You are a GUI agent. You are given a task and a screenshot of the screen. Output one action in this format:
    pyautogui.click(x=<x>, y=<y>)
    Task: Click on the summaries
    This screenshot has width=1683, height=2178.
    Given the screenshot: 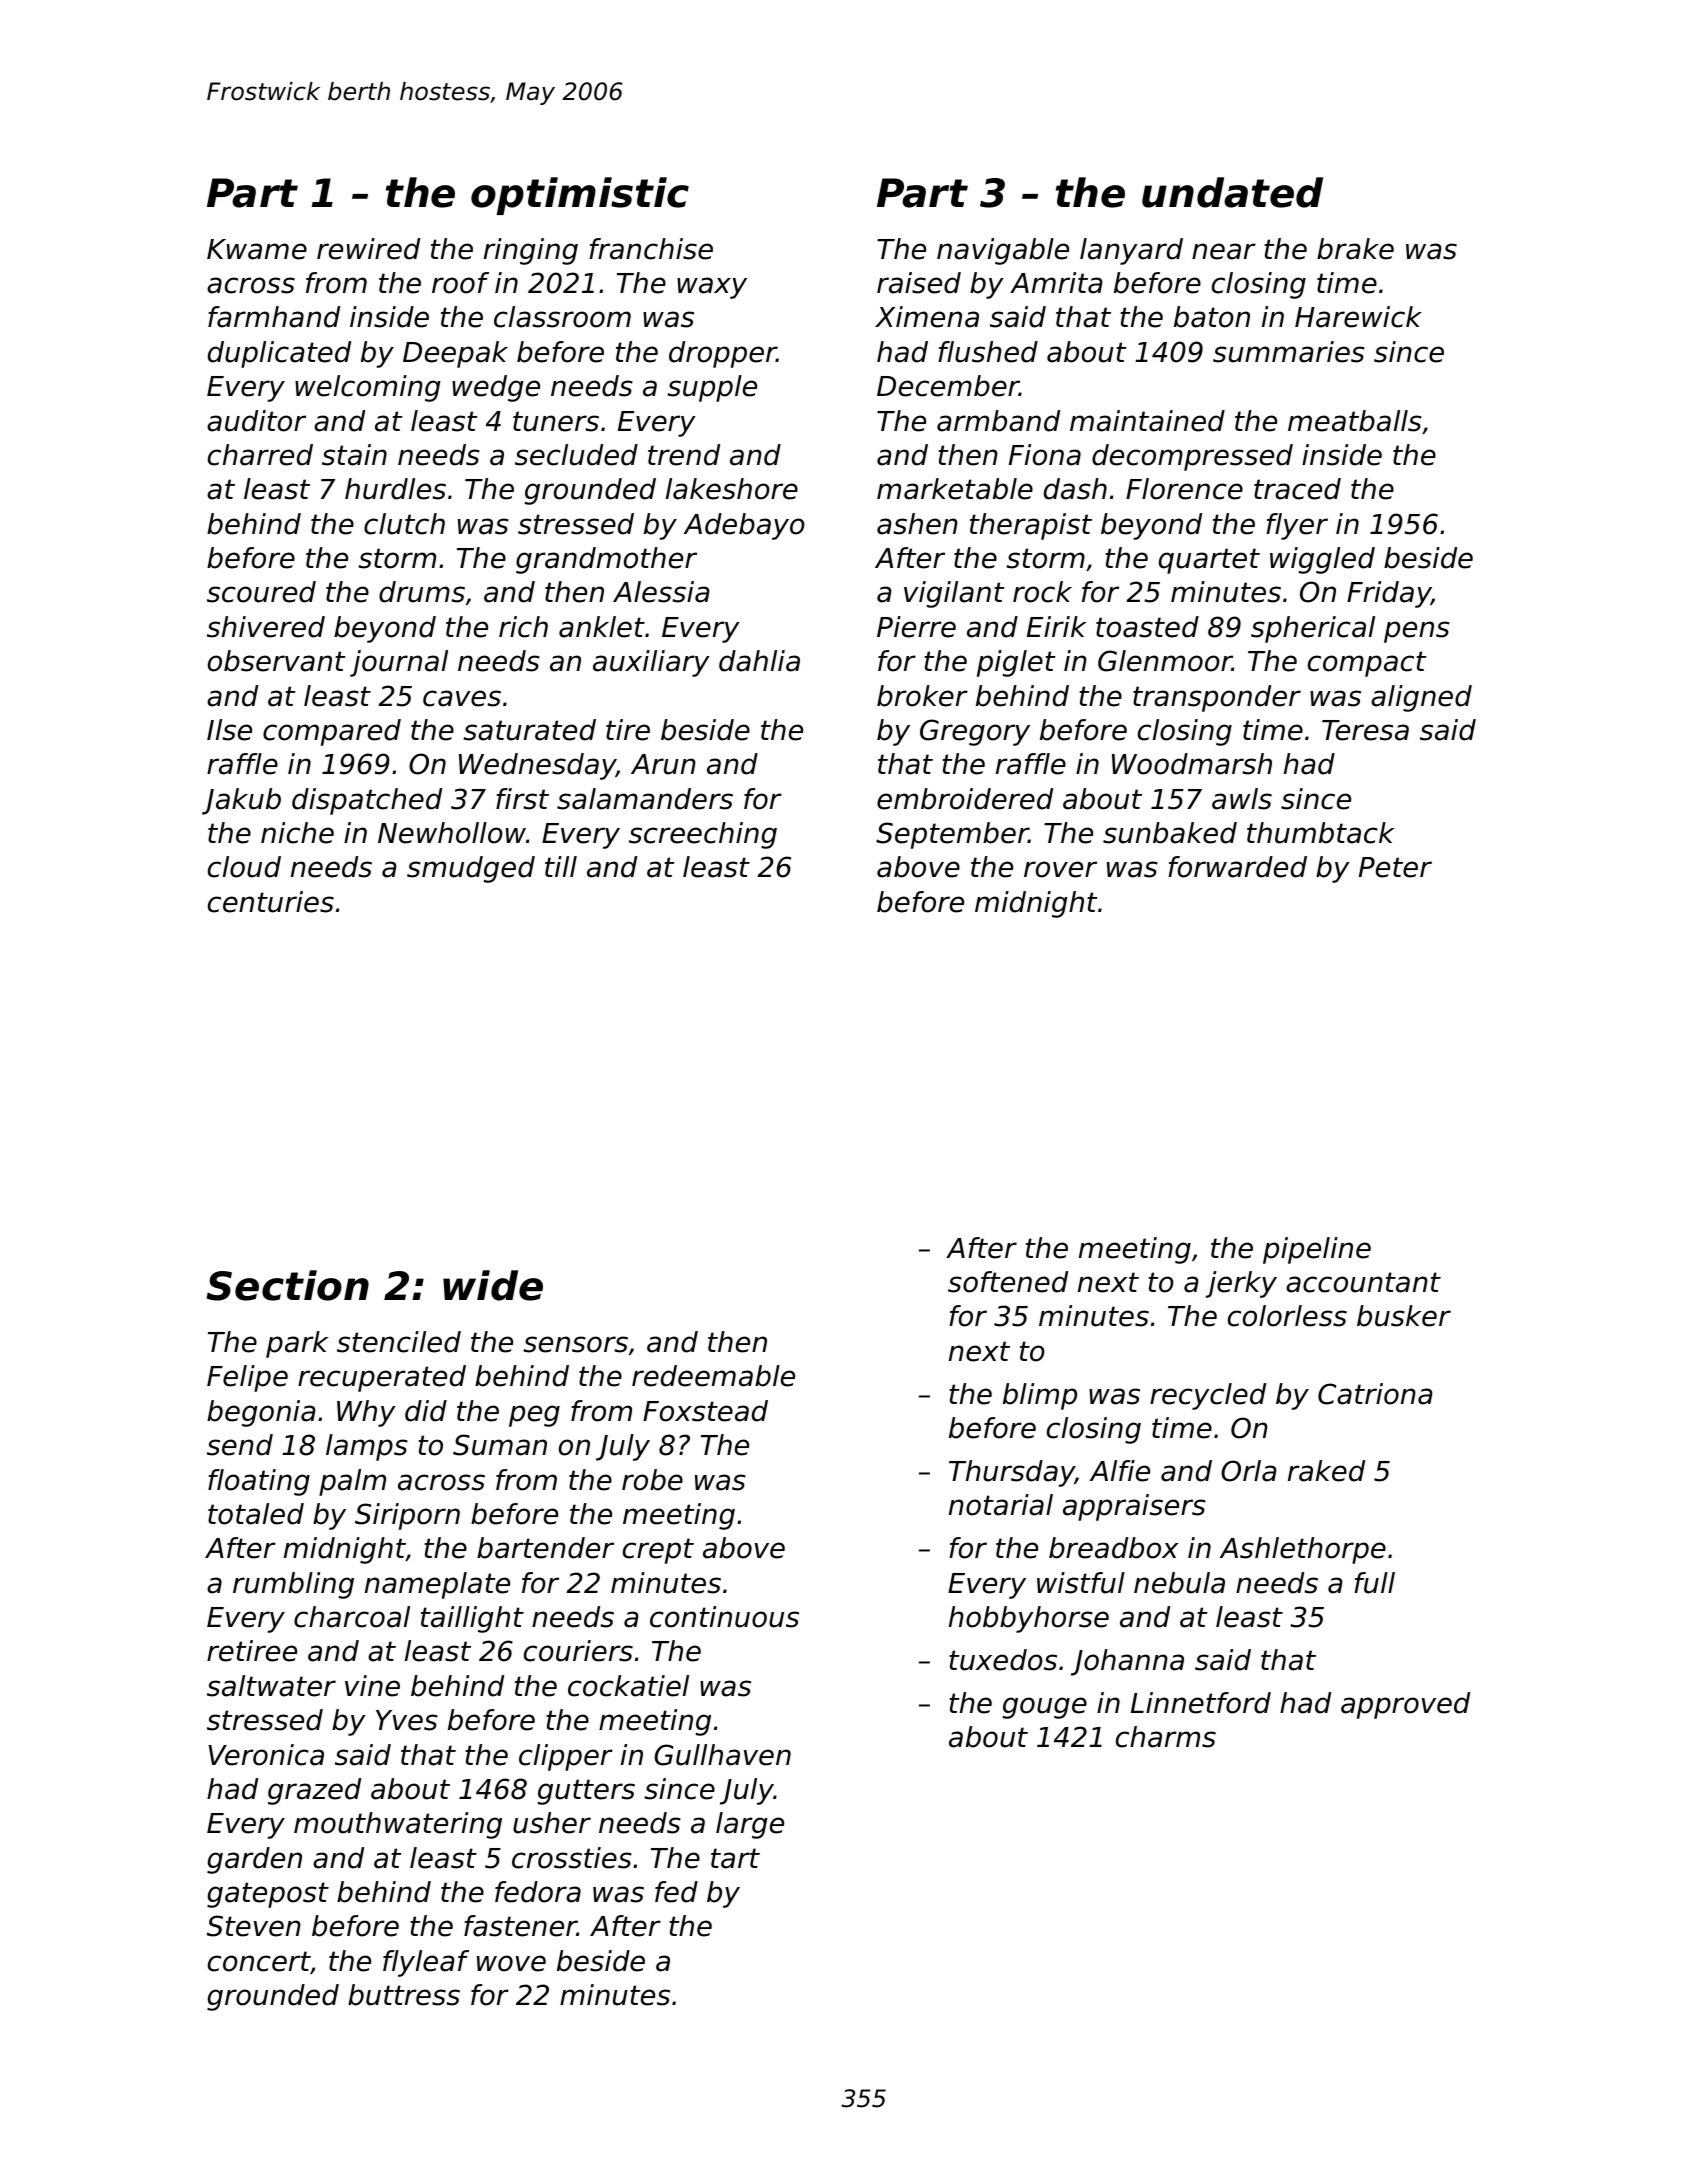 What is the action you would take?
    pyautogui.click(x=1289, y=352)
